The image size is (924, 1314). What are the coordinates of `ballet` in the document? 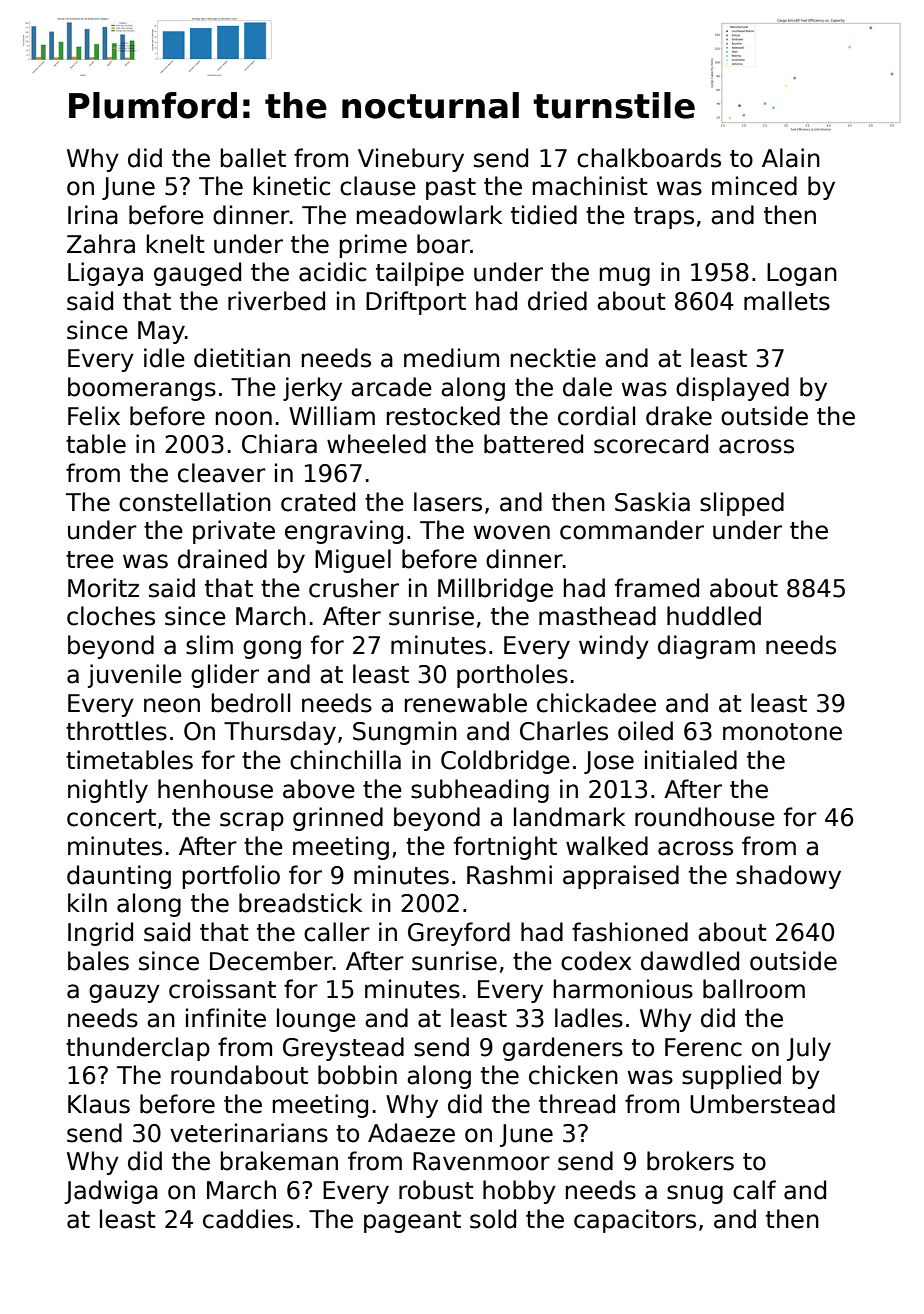 It's located at (253, 158).
